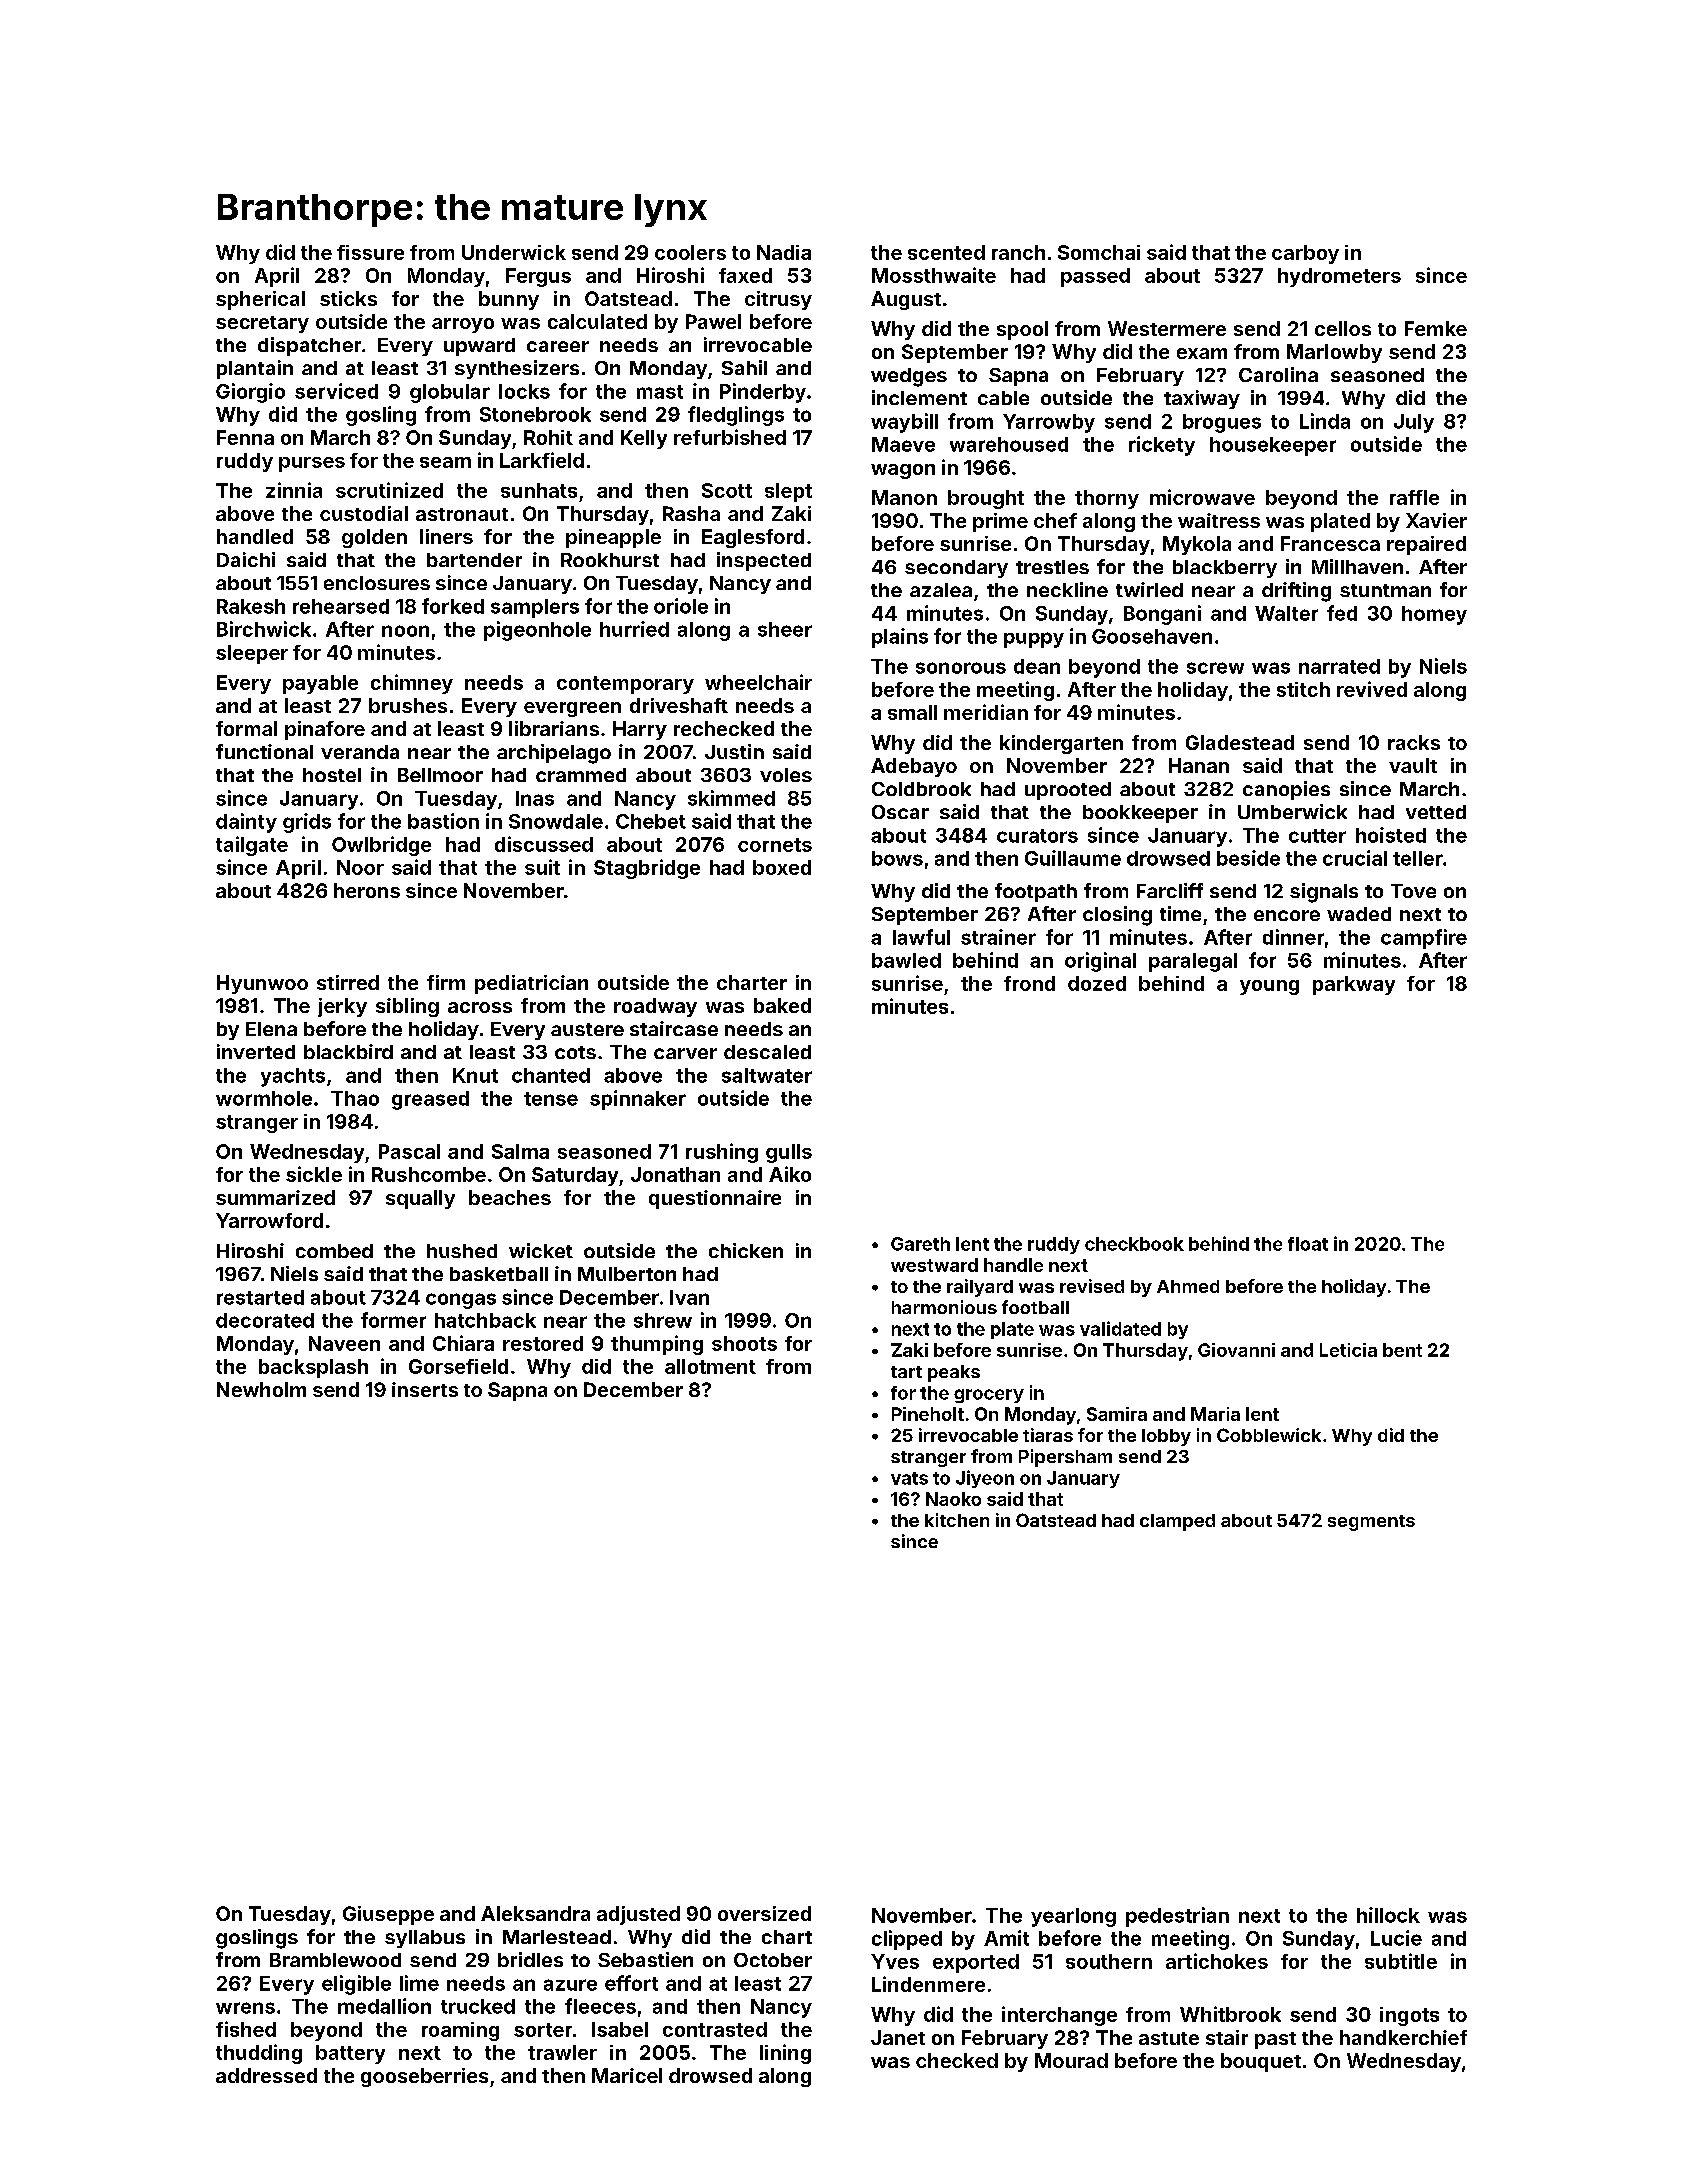 The height and width of the screenshot is (2178, 1683). Describe the element at coordinates (782, 1005) in the screenshot. I see `baked` at that location.
